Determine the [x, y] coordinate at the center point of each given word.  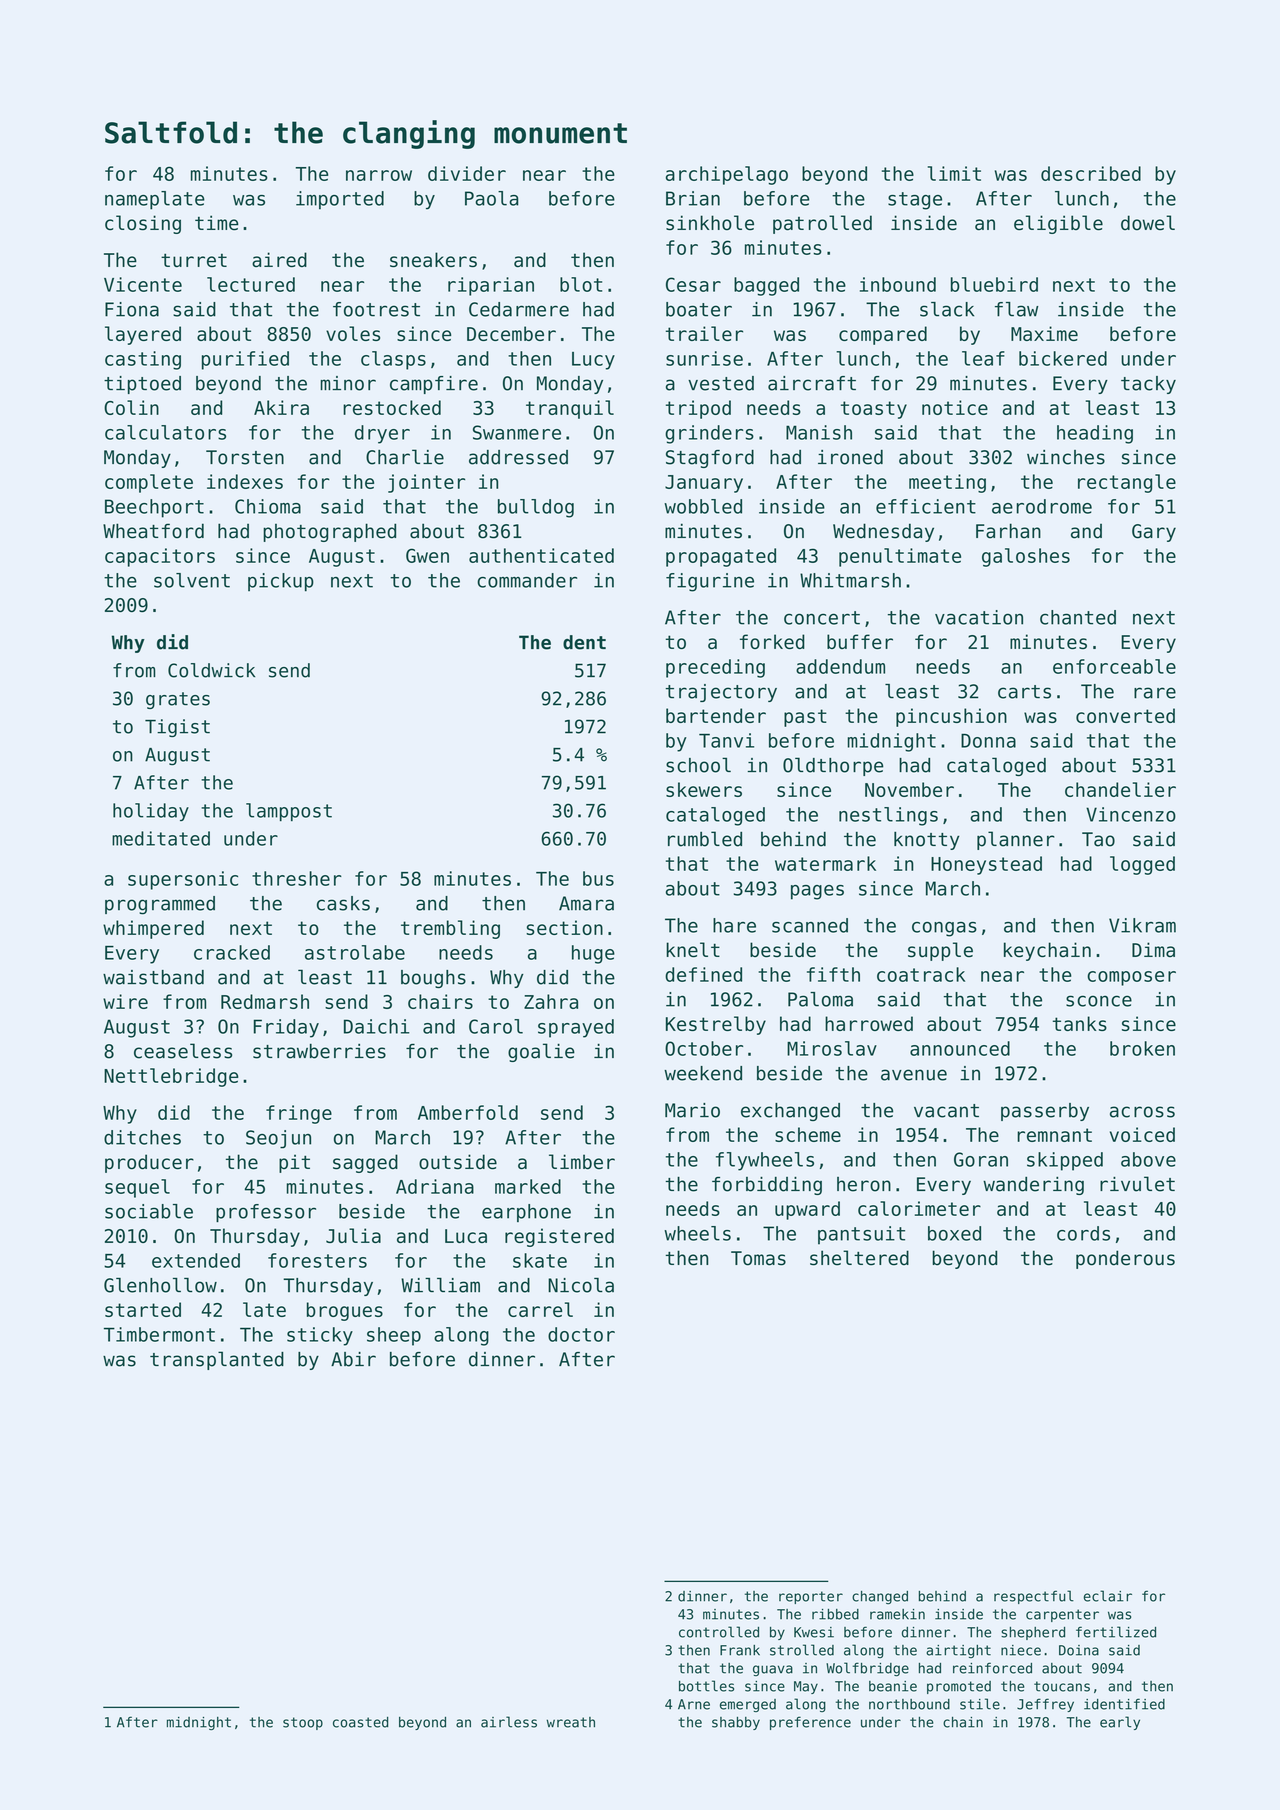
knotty [926, 841]
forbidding [767, 1186]
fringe [299, 1114]
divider [467, 173]
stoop [303, 1723]
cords [1083, 1233]
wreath [571, 1722]
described [1091, 173]
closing [143, 224]
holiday [151, 812]
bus [598, 878]
